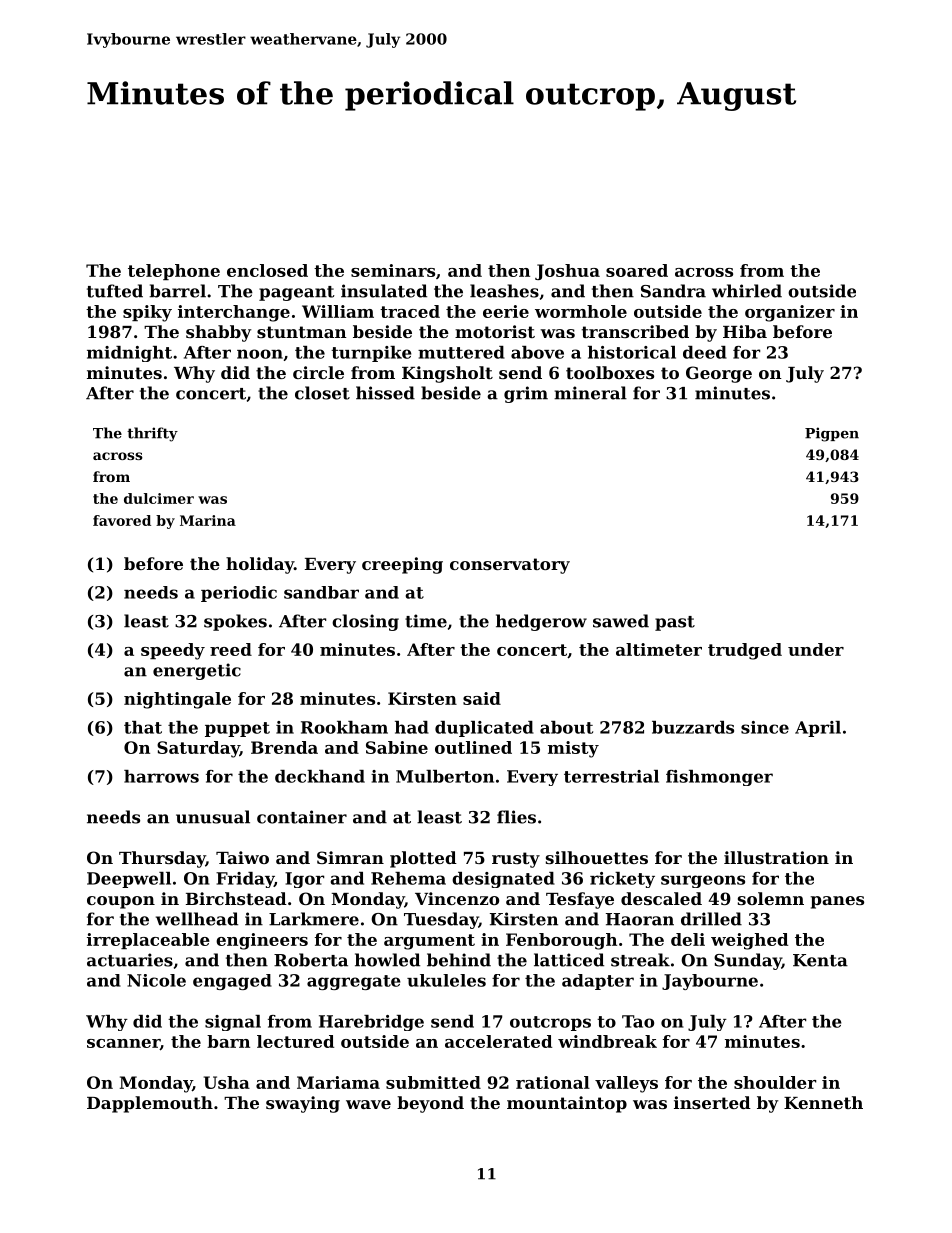  Describe the element at coordinates (621, 621) in the screenshot. I see `sawed` at that location.
